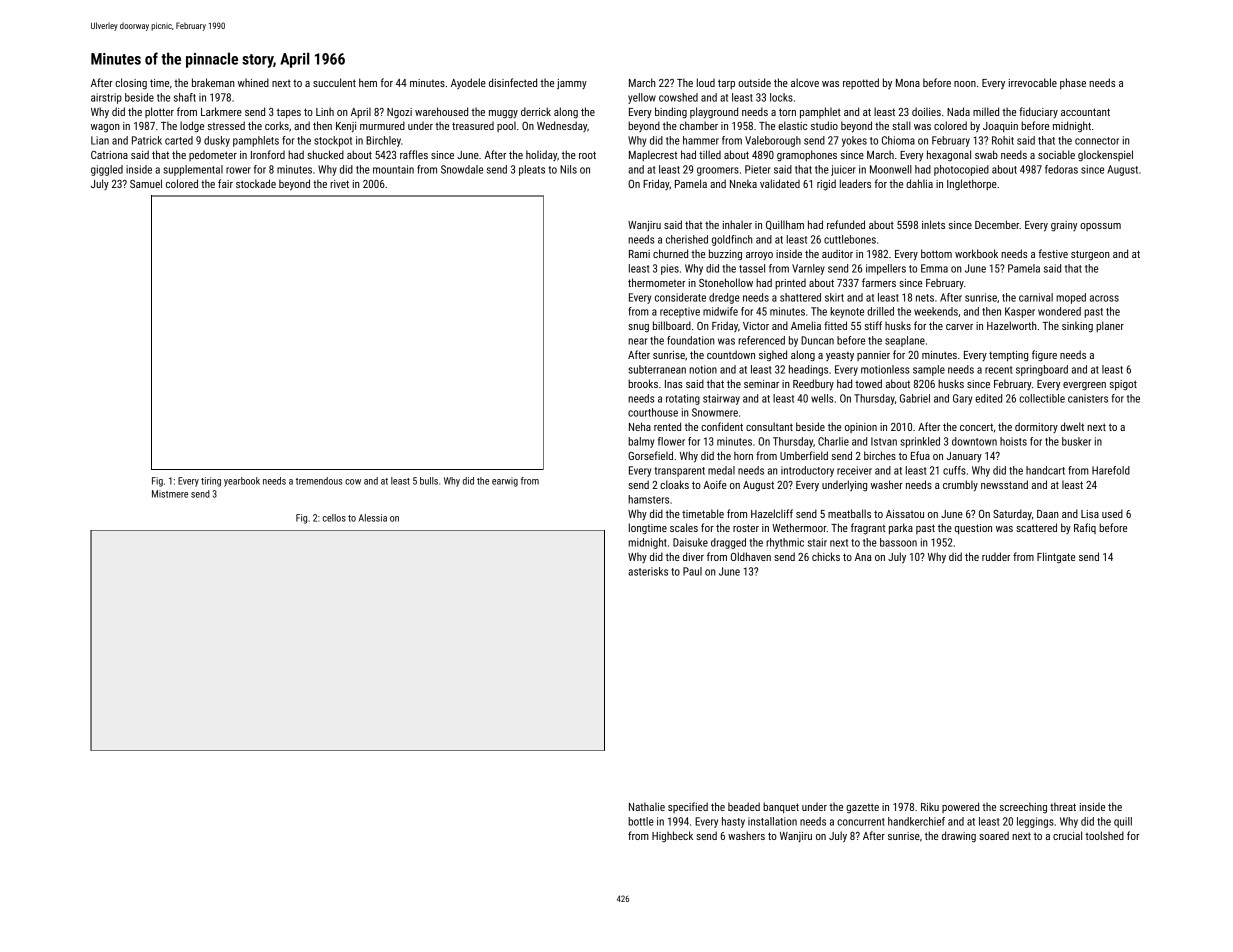 This page has width=1233, height=952. I want to click on cuttlebones, so click(850, 239).
